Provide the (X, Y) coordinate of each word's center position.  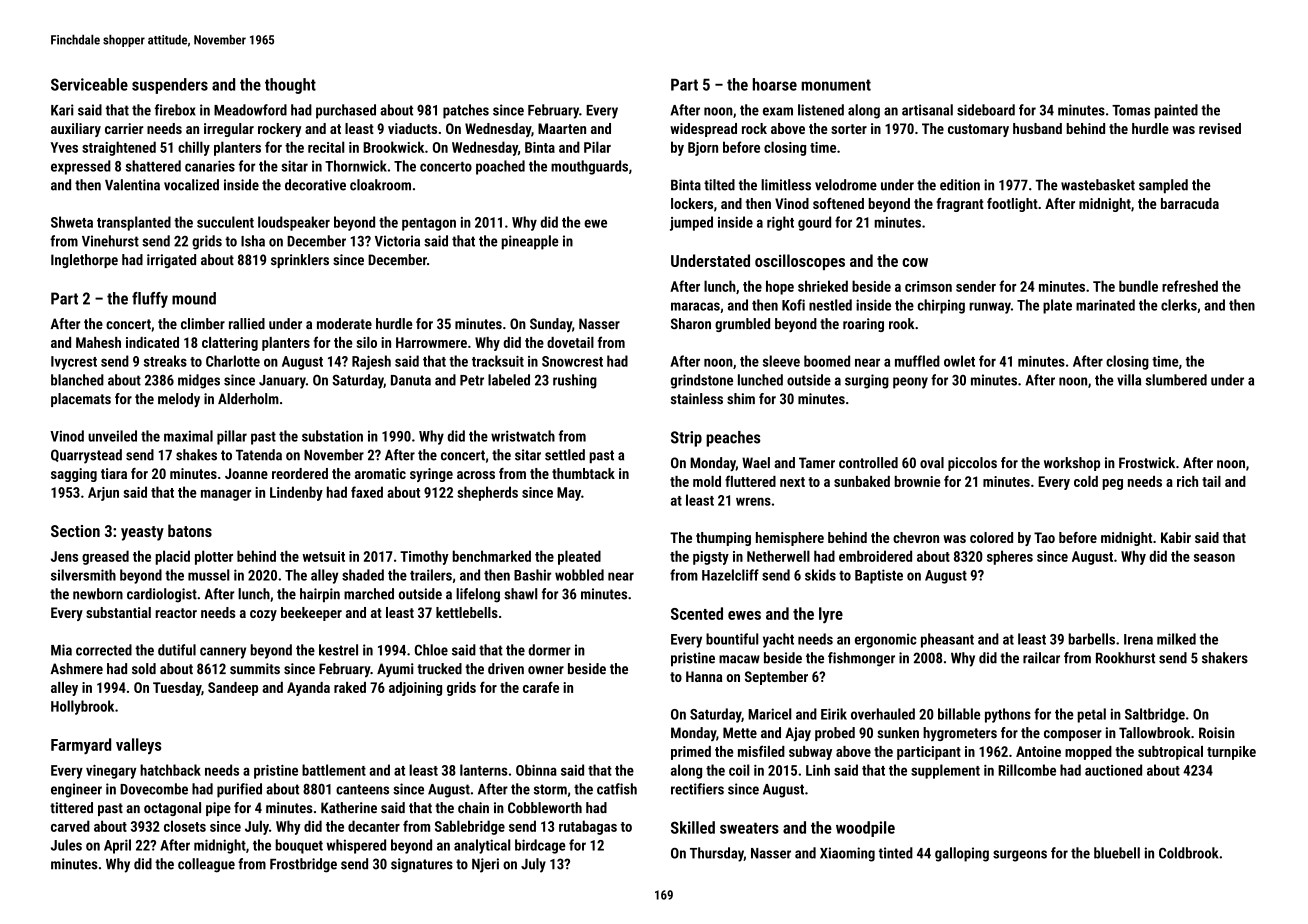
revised (1220, 128)
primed (691, 753)
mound (194, 298)
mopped (1088, 753)
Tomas (1131, 110)
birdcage (540, 846)
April (117, 846)
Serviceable (89, 84)
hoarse (775, 84)
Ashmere (76, 669)
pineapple (530, 242)
